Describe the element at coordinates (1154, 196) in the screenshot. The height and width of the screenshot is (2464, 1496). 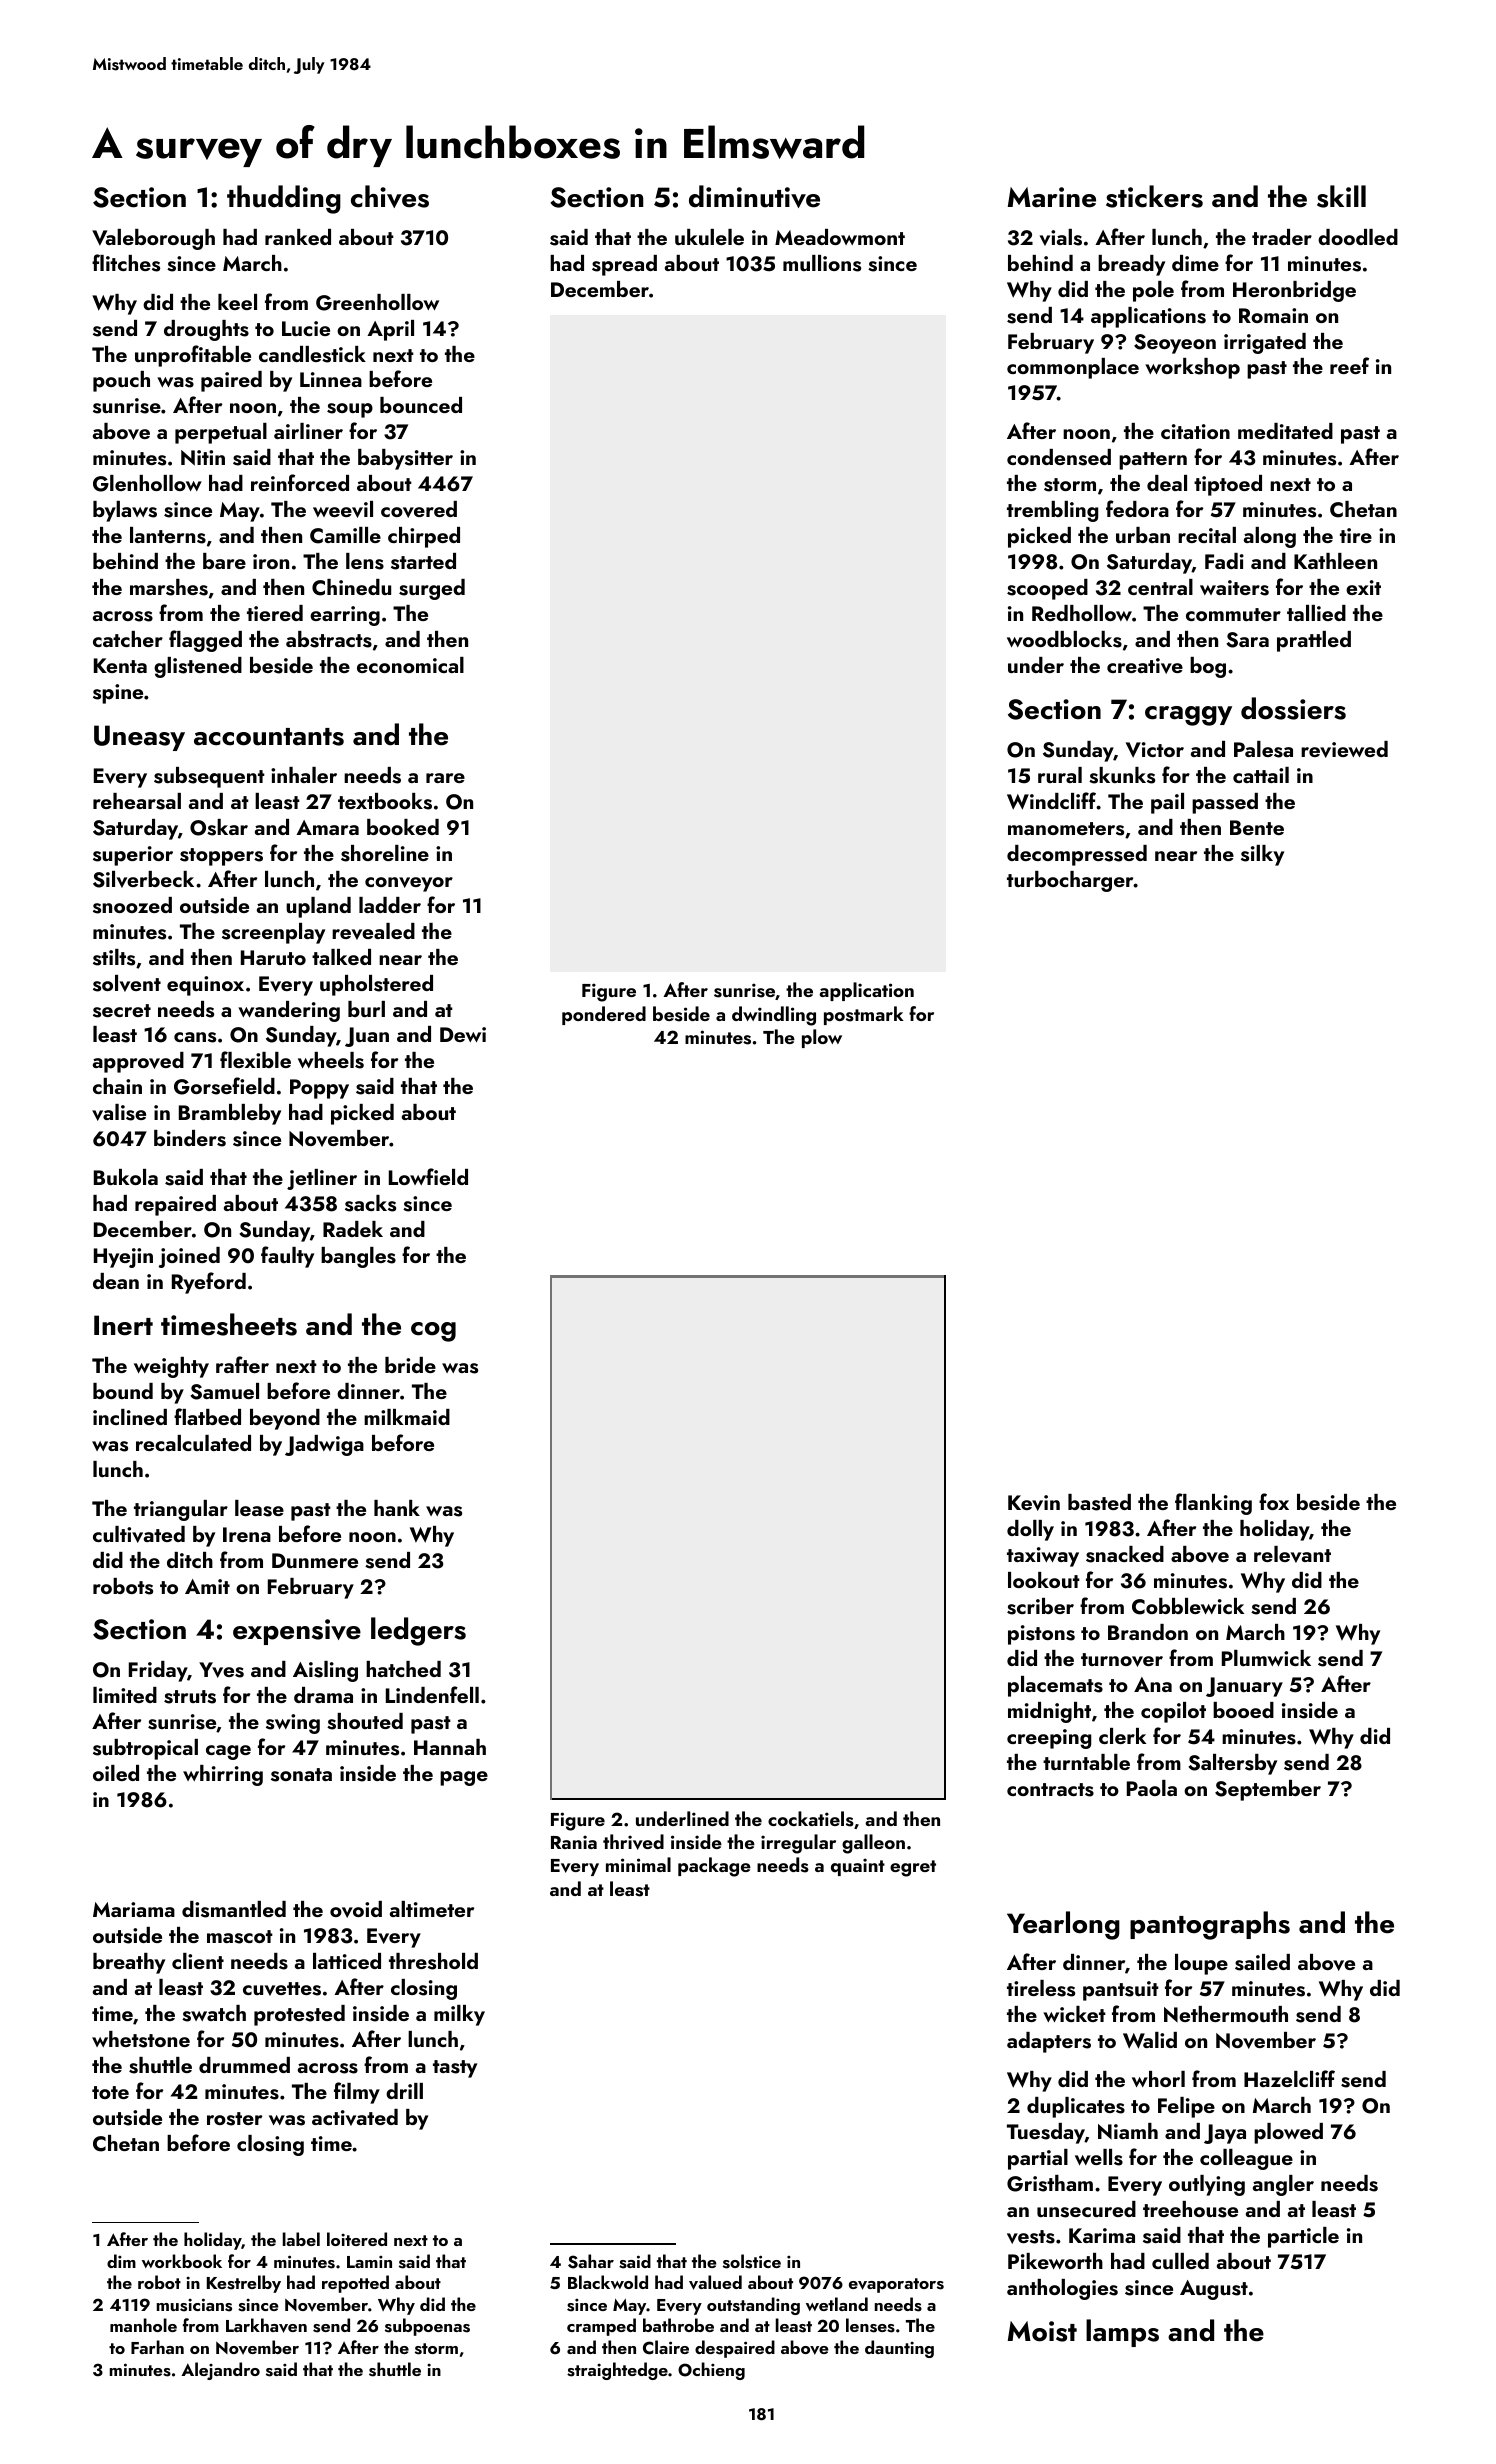
I see `stickers` at that location.
